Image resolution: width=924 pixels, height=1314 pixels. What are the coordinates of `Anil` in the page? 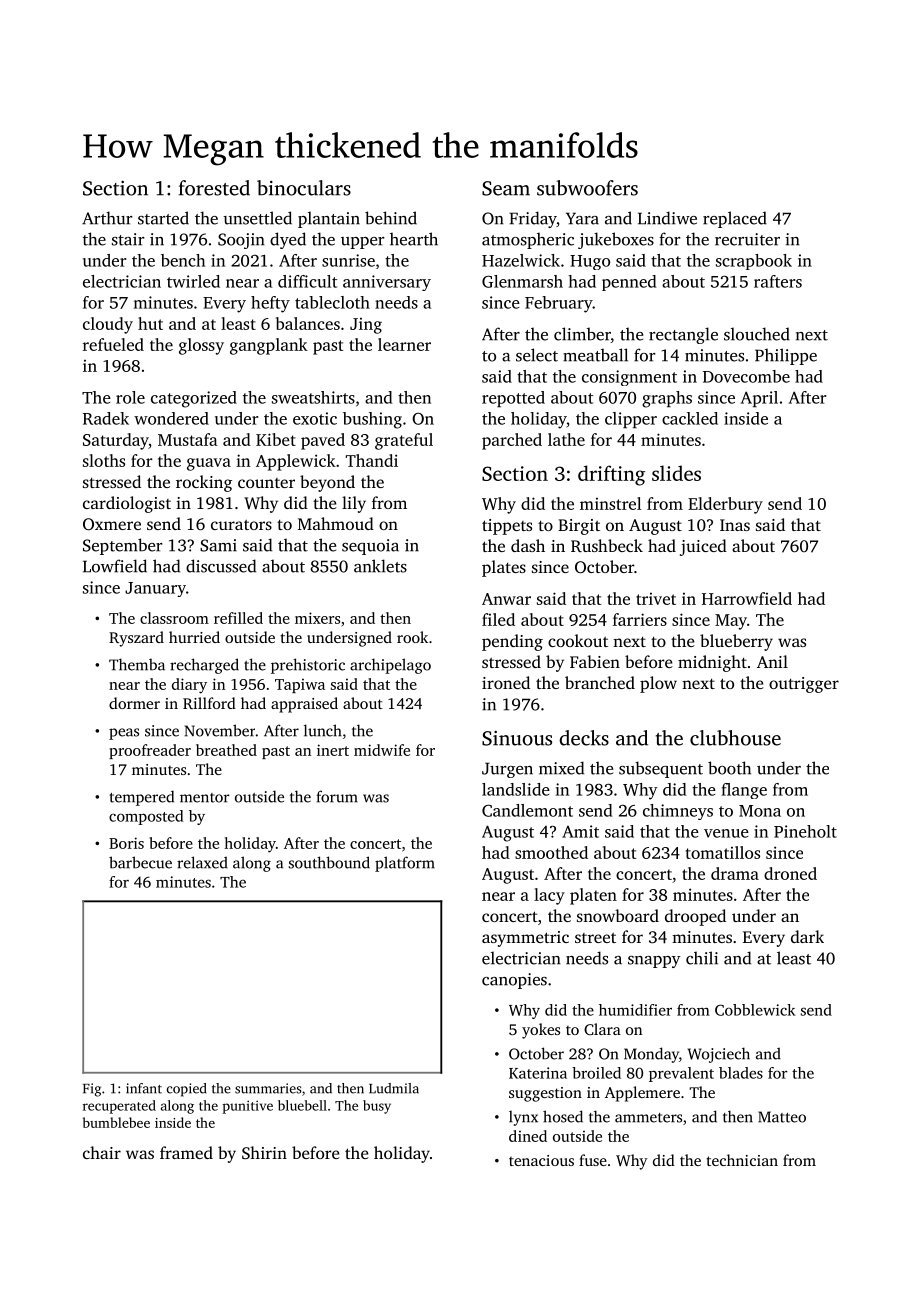 It's located at (772, 661).
